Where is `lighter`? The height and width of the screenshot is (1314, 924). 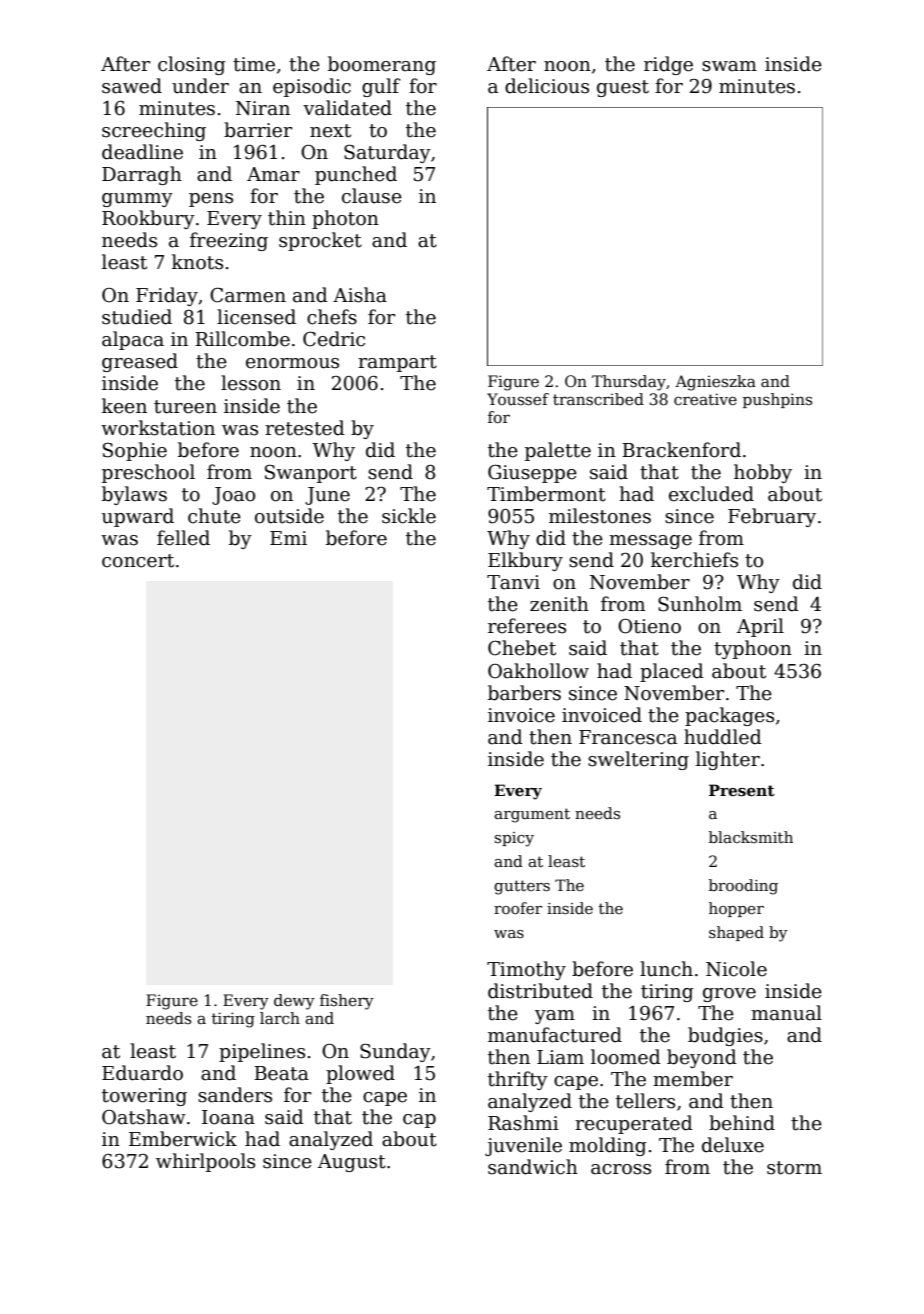
lighter is located at coordinates (728, 760).
